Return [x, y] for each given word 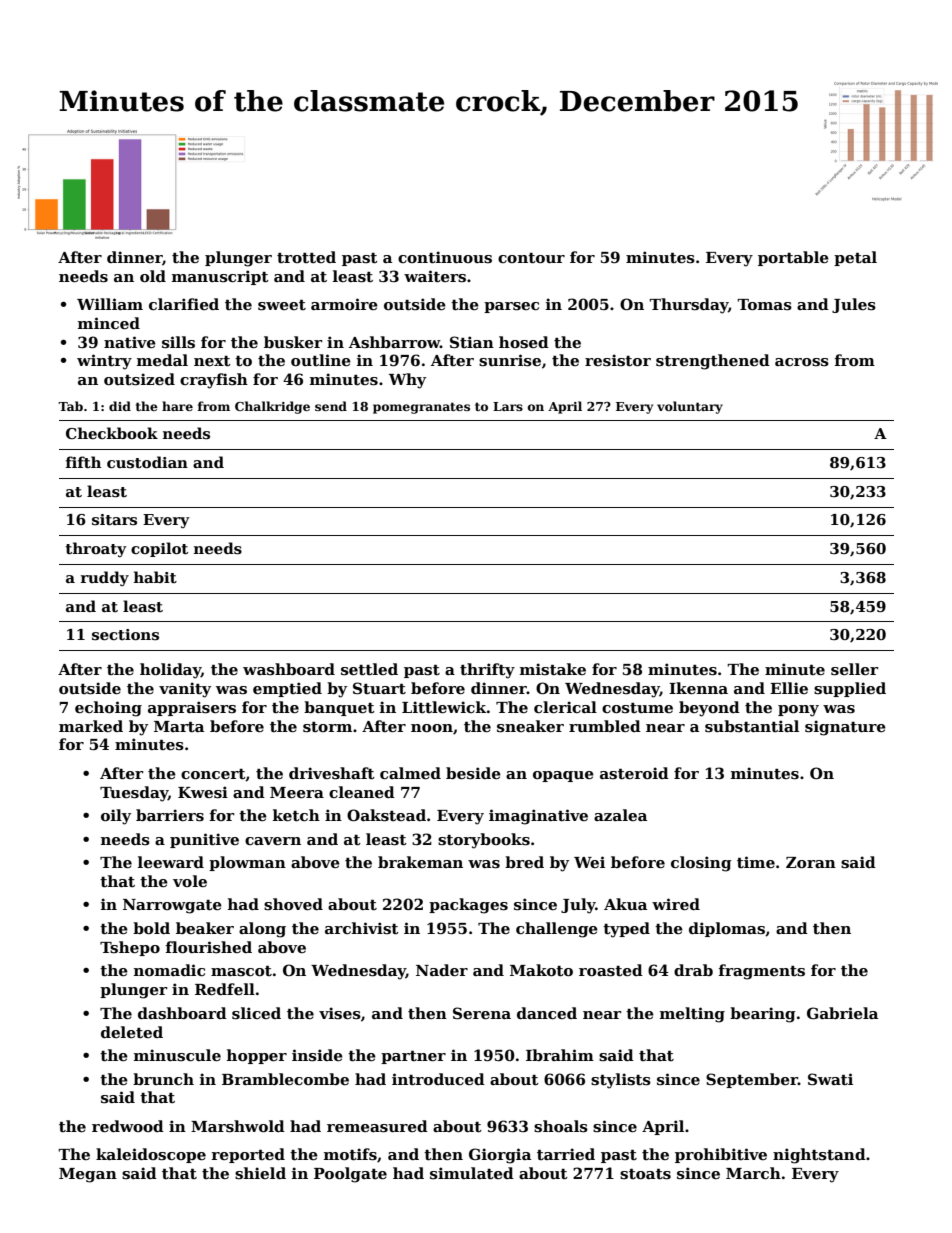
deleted [132, 1032]
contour [531, 258]
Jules [854, 305]
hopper [257, 1056]
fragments [762, 972]
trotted [306, 257]
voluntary [690, 407]
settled [369, 669]
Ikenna [698, 688]
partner [413, 1057]
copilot [159, 549]
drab [693, 970]
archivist [362, 928]
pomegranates [421, 408]
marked [91, 726]
